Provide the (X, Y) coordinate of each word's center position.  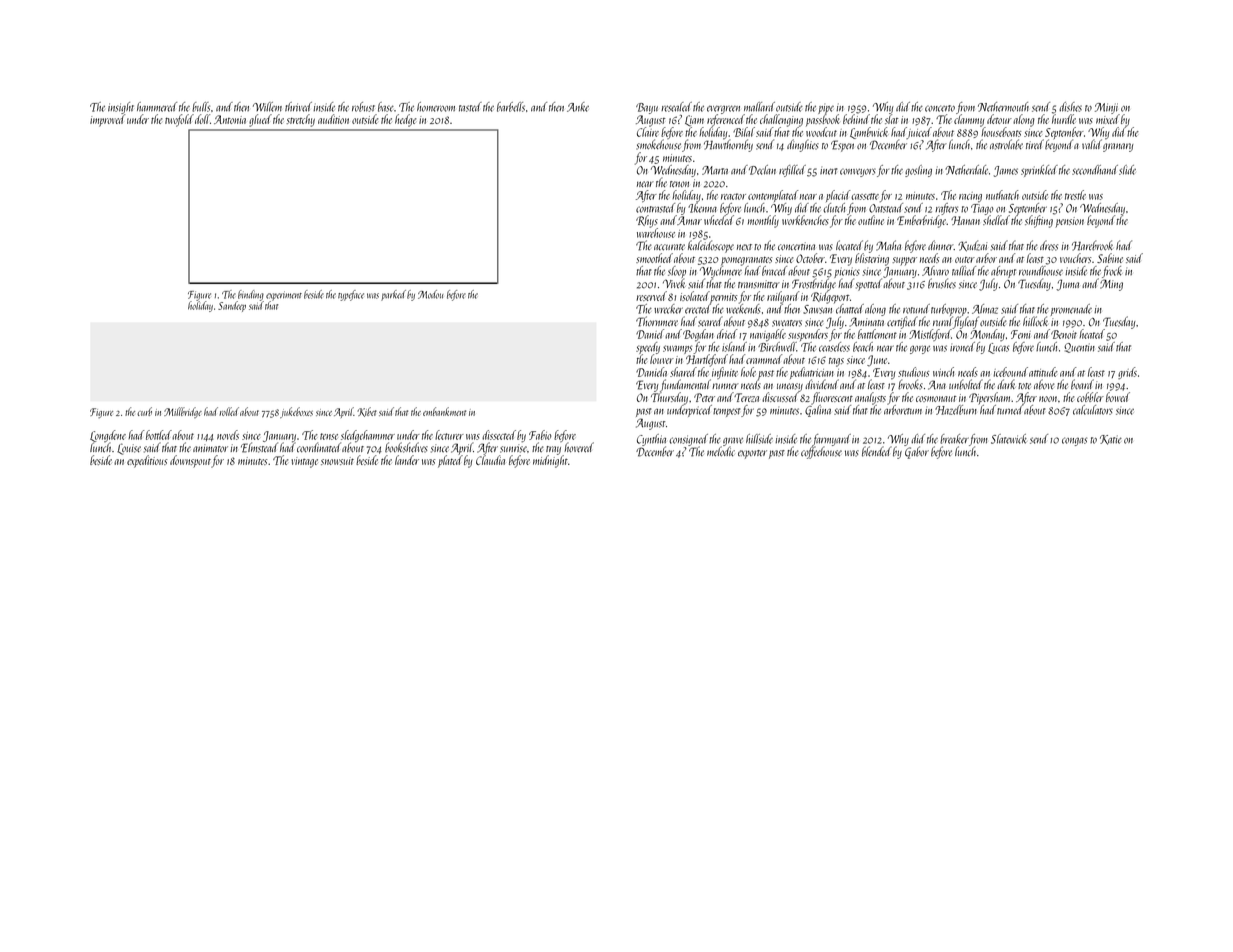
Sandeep (232, 306)
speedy (648, 348)
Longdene (108, 436)
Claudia (490, 460)
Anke (578, 107)
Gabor (917, 452)
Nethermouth (1003, 107)
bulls (201, 107)
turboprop (949, 310)
